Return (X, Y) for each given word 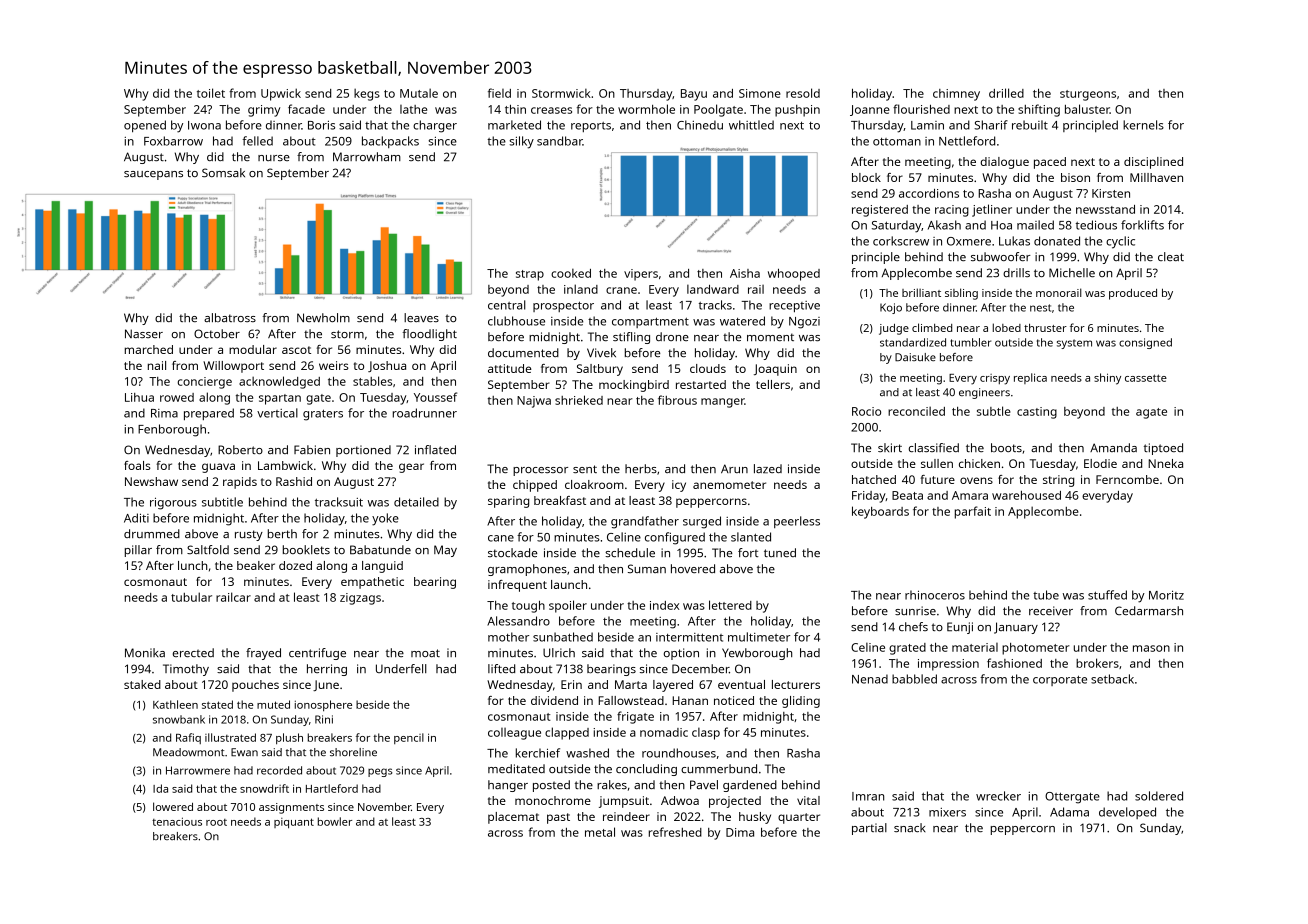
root (216, 822)
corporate (1060, 680)
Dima (740, 832)
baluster (1087, 109)
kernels (1143, 125)
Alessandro (518, 621)
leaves (421, 317)
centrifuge (317, 654)
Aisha (745, 273)
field (499, 93)
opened (145, 126)
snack (910, 827)
